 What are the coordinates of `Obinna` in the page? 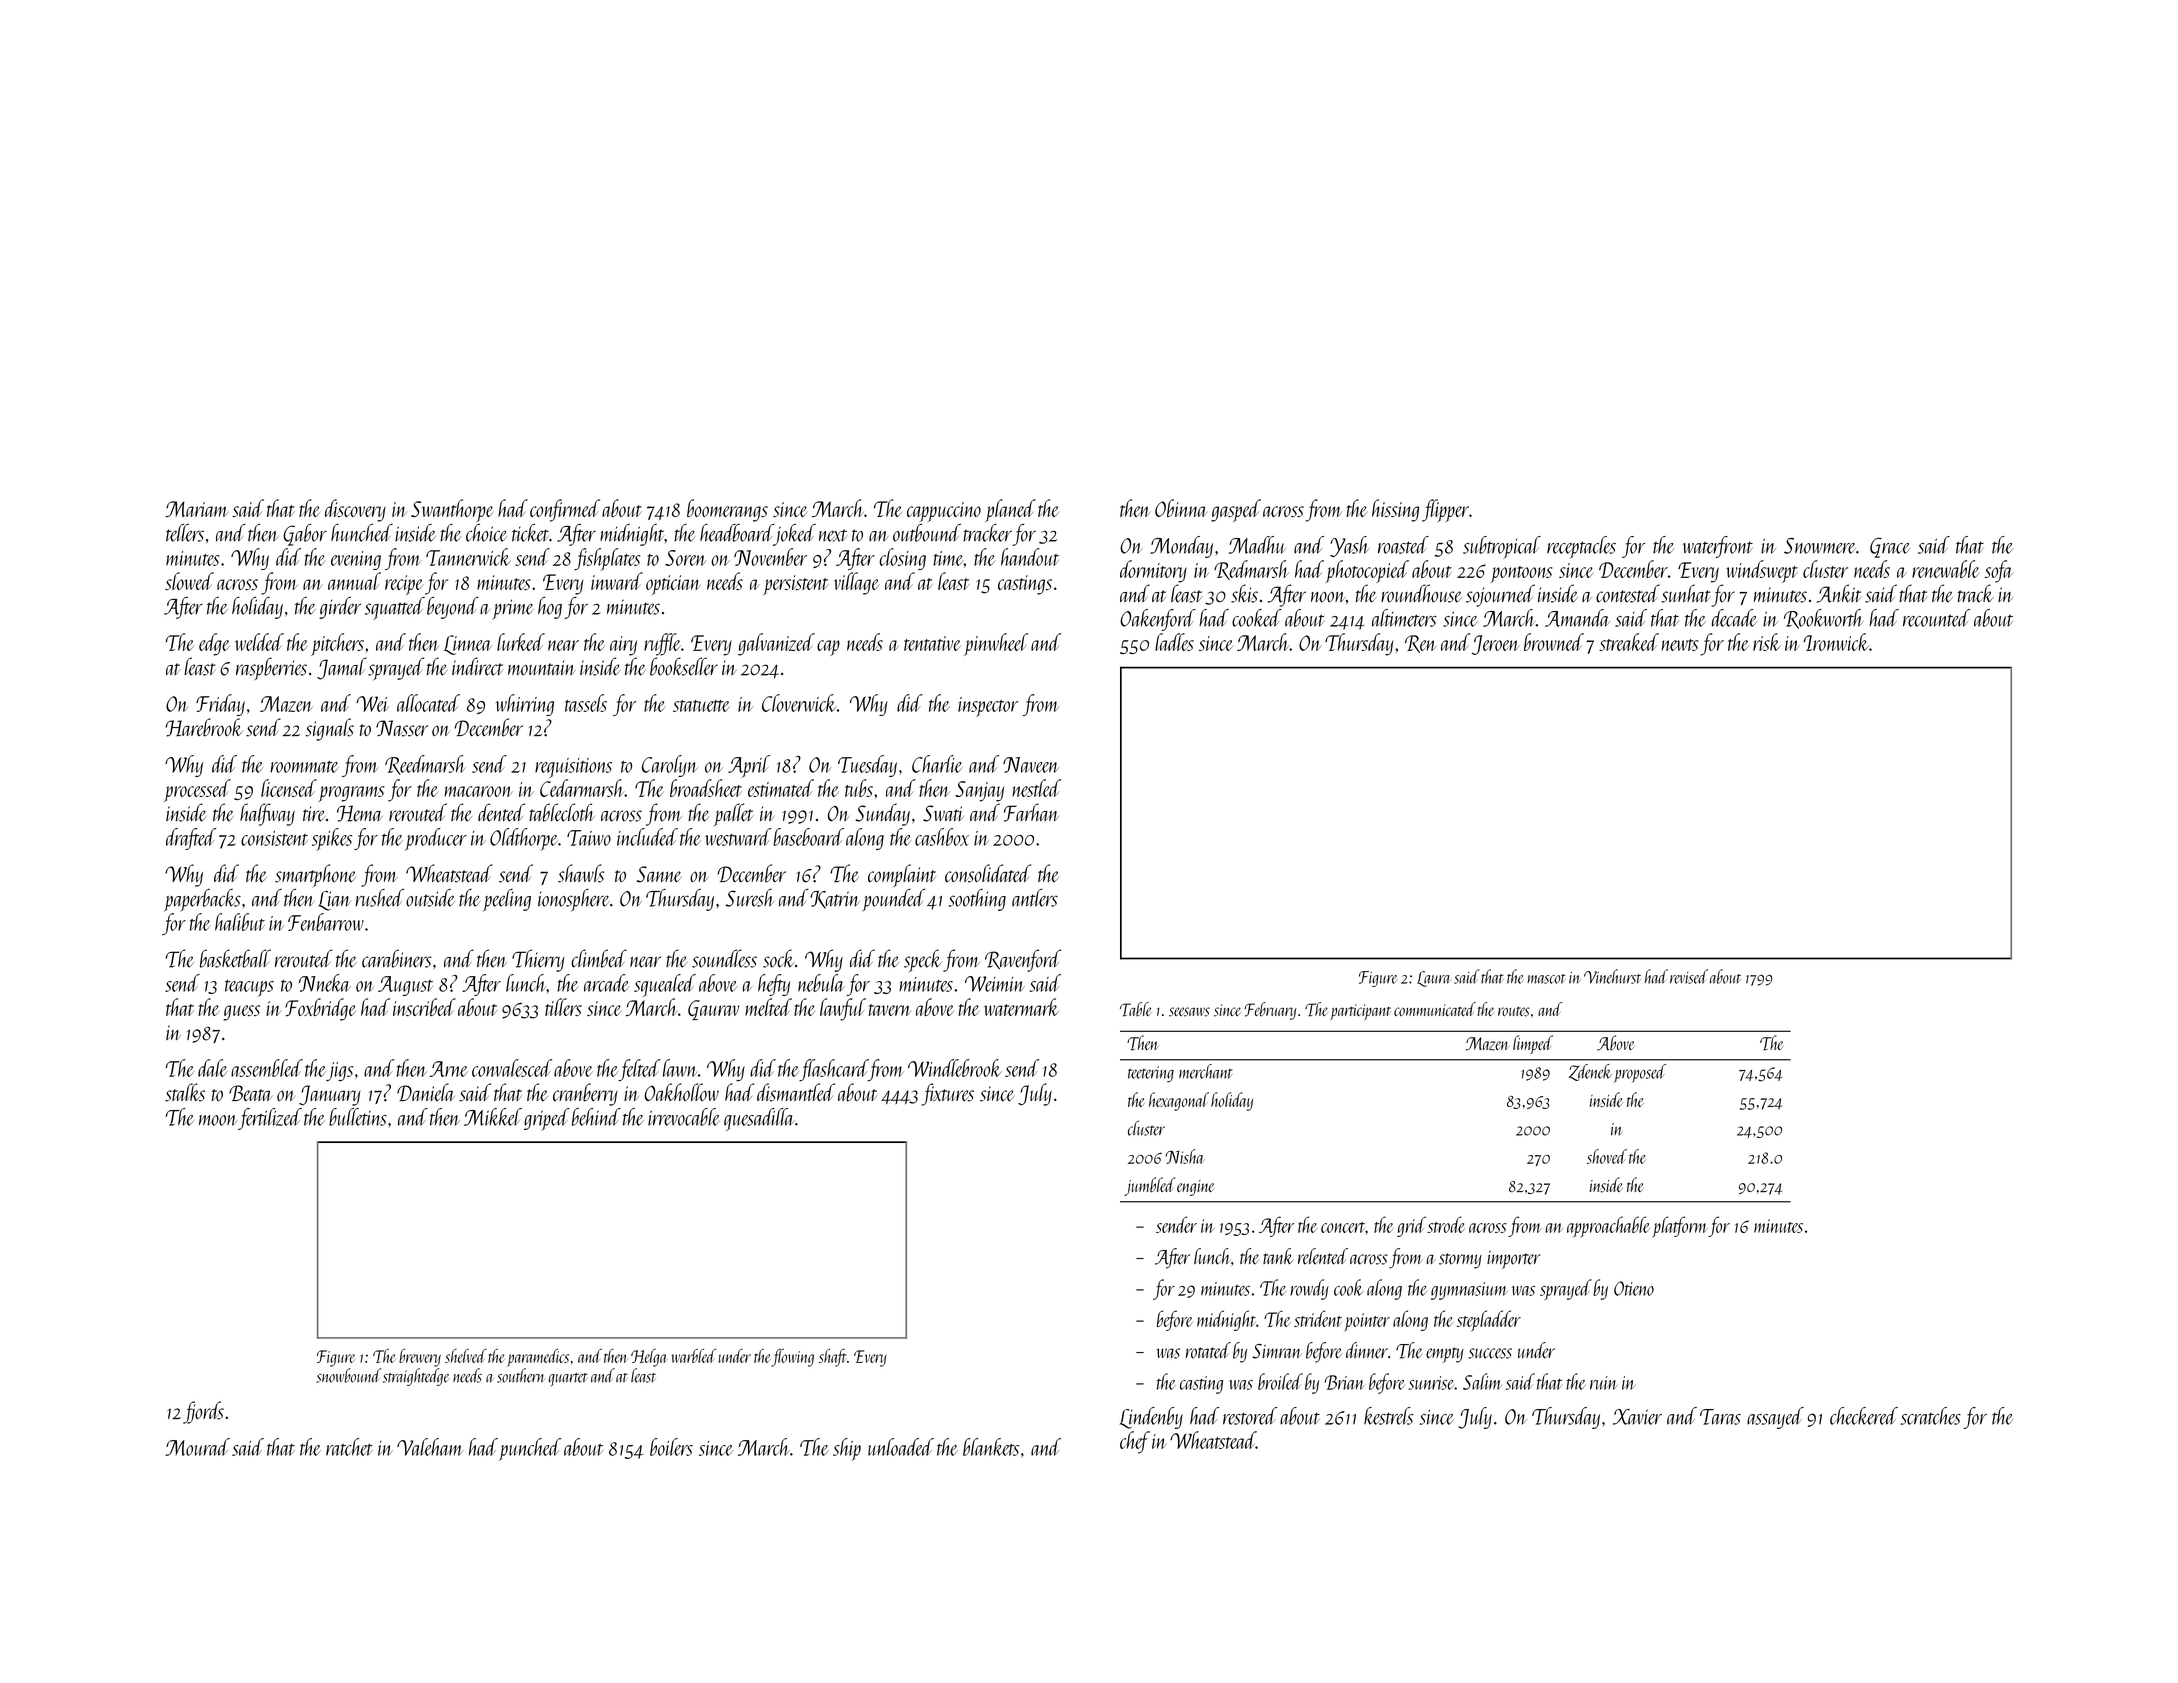 It's located at (1181, 508).
